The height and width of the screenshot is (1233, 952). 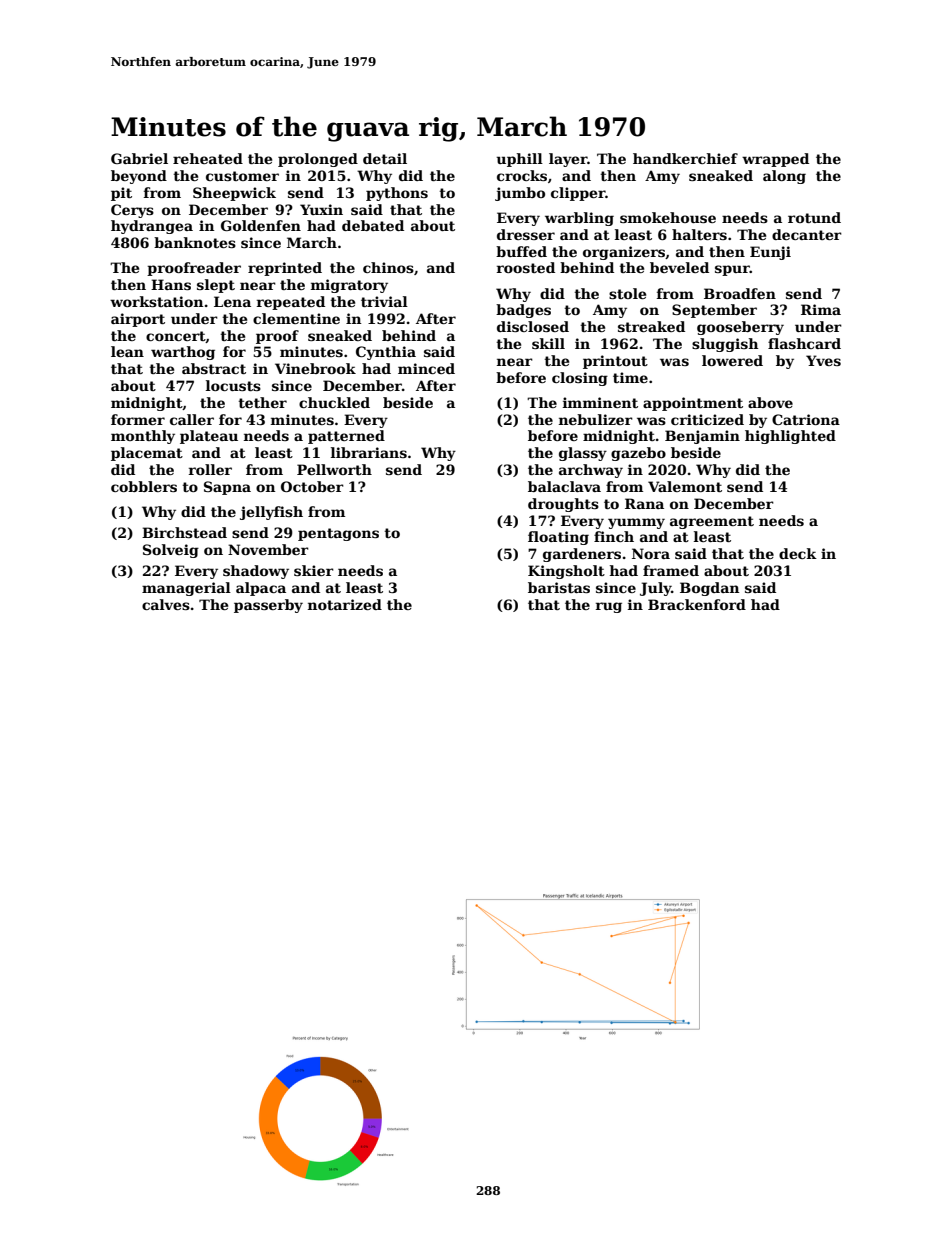 I want to click on concert, so click(x=176, y=337).
